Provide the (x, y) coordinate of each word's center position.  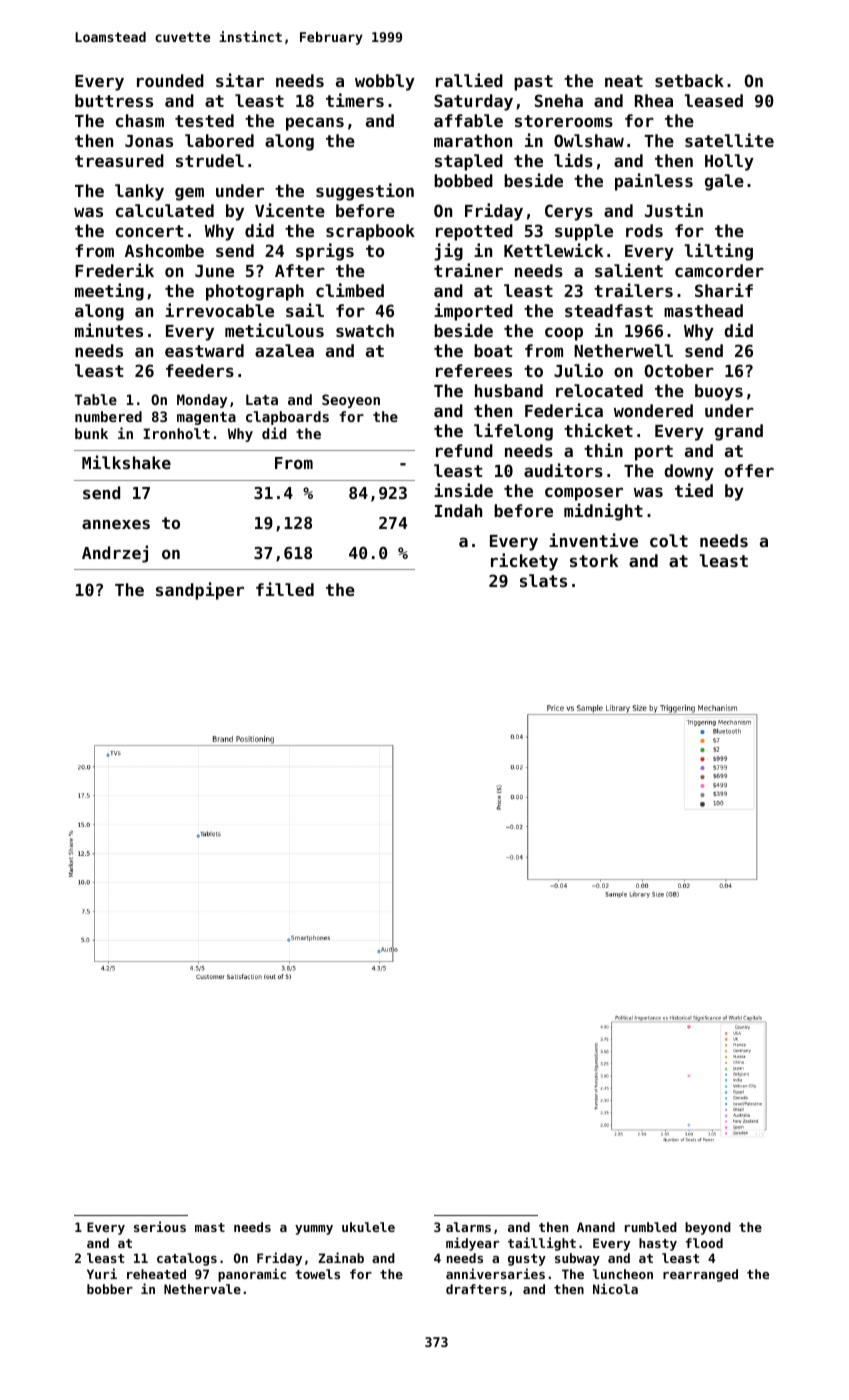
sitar (240, 80)
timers (355, 100)
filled (285, 589)
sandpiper (200, 591)
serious (160, 1226)
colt (669, 540)
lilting (718, 252)
